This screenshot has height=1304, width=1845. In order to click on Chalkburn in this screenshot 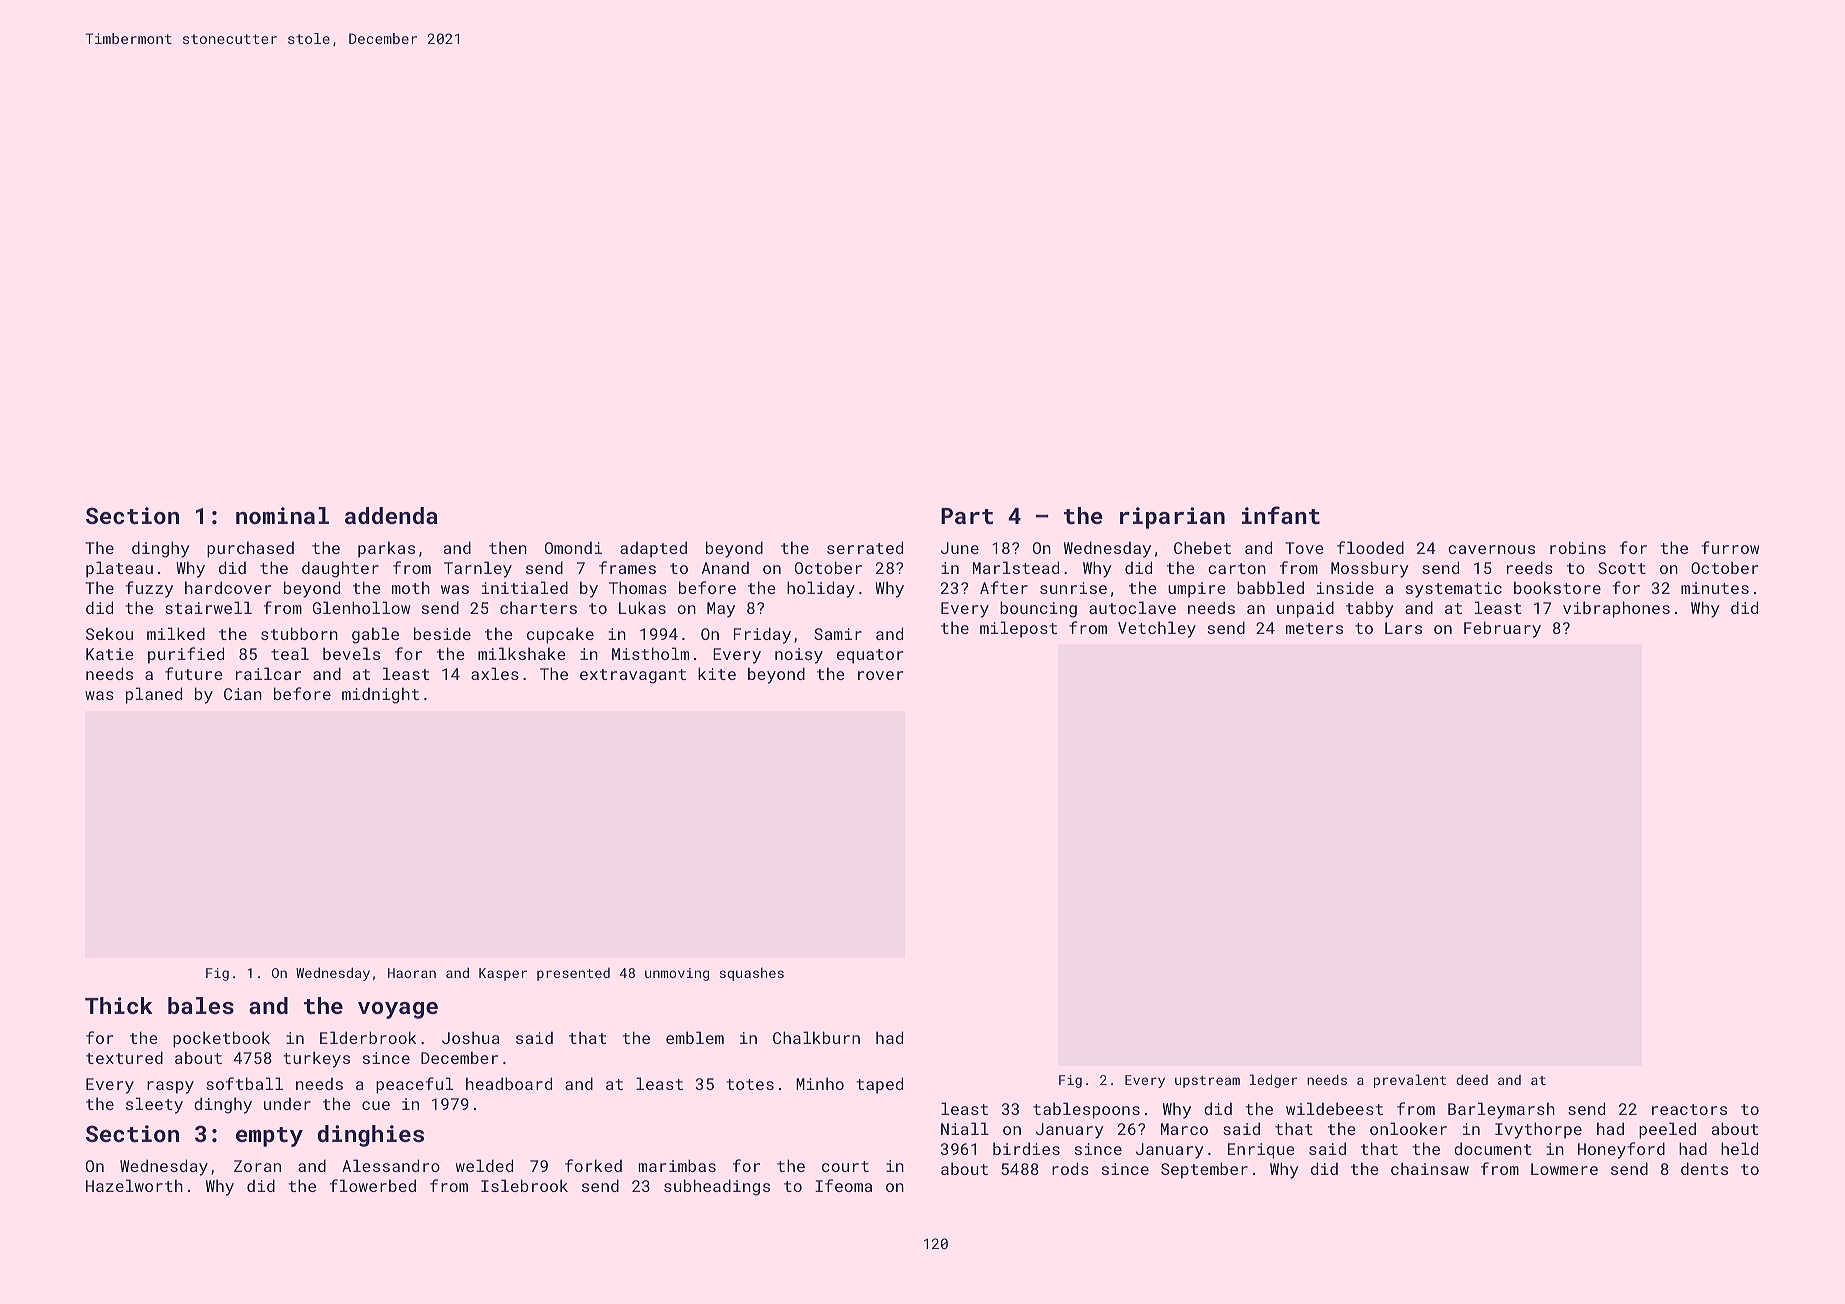, I will do `click(816, 1037)`.
